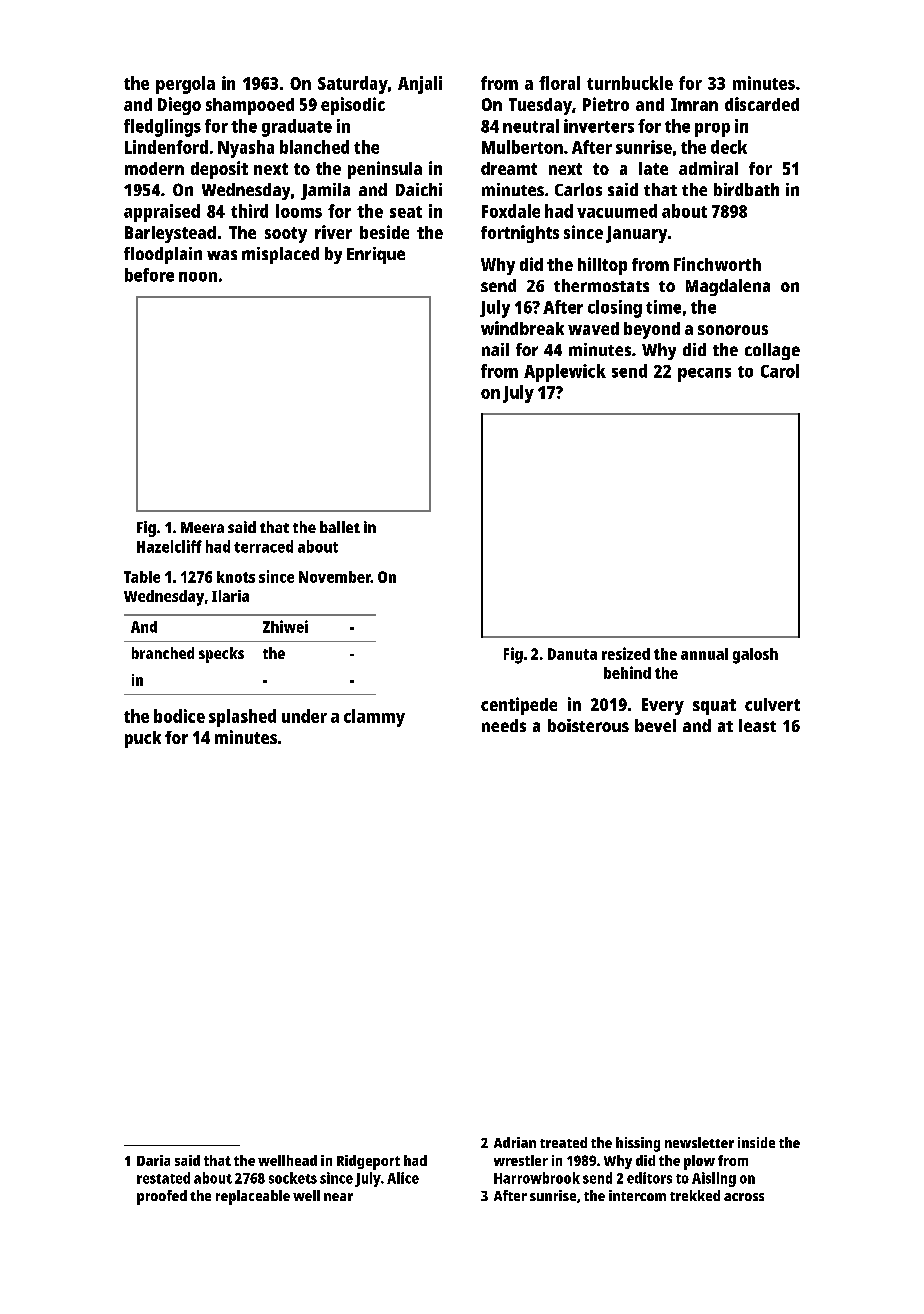 This page has height=1314, width=924. What do you see at coordinates (338, 1197) in the page?
I see `near` at bounding box center [338, 1197].
